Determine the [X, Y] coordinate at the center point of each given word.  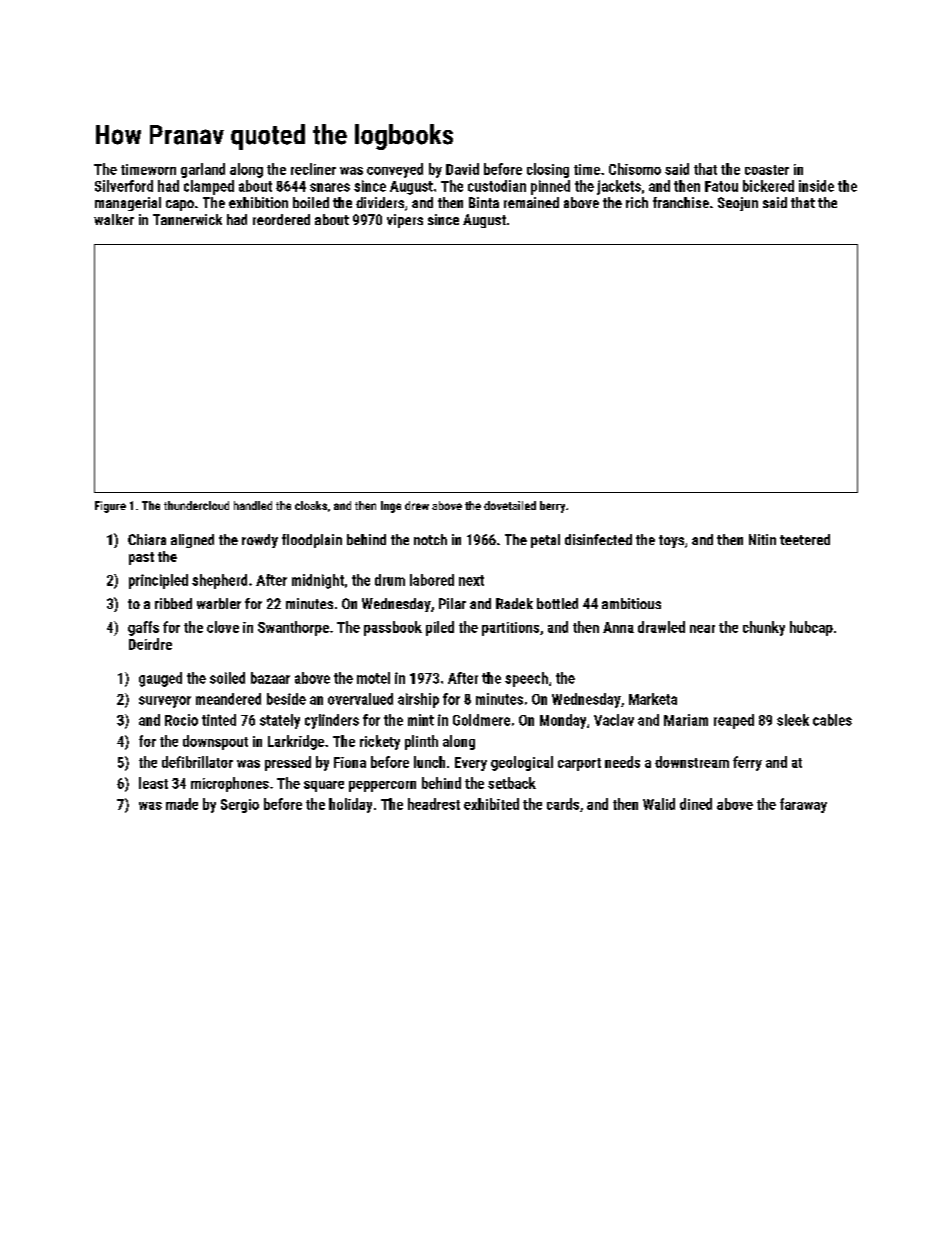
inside [816, 186]
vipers [405, 221]
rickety [380, 742]
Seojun [738, 204]
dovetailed [510, 505]
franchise [681, 202]
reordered [281, 219]
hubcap [811, 628]
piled [440, 628]
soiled [227, 678]
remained [531, 202]
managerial [128, 204]
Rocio [181, 720]
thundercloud [196, 505]
